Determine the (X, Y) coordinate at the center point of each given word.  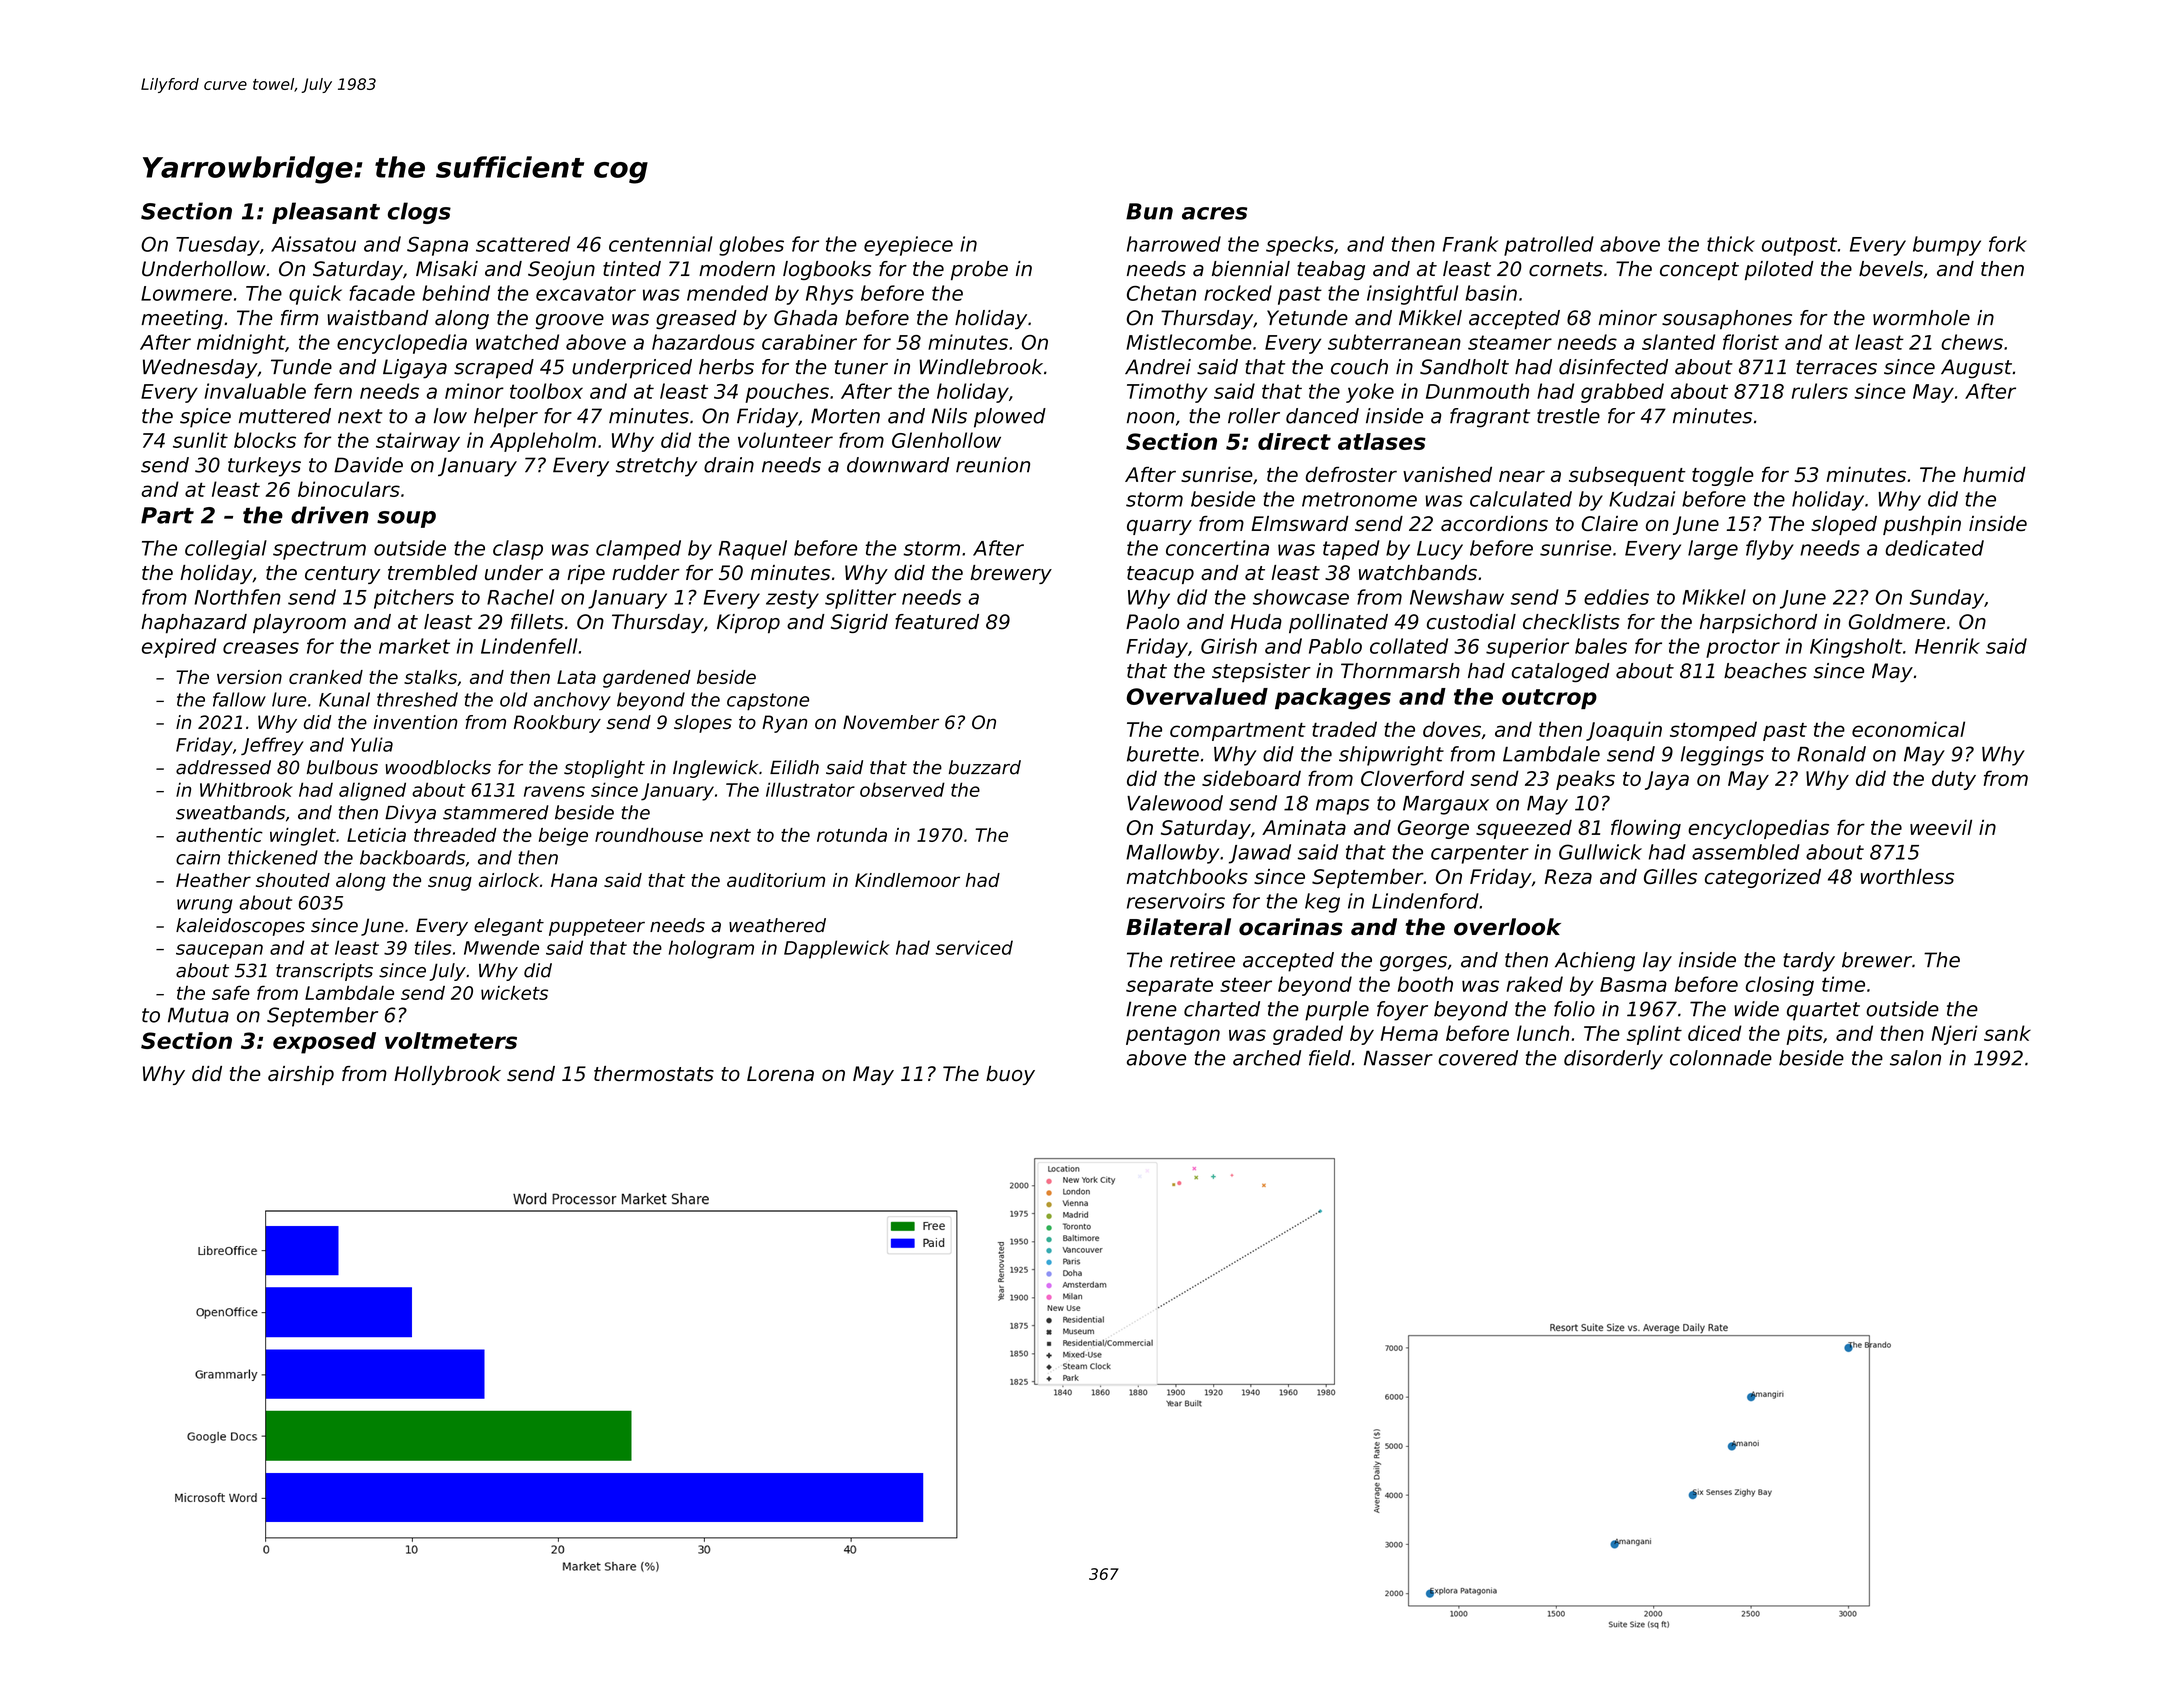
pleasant (326, 213)
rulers (1820, 391)
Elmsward (1300, 523)
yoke (1370, 393)
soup (406, 519)
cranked (326, 677)
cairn (198, 857)
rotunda (852, 835)
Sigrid (859, 623)
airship (301, 1075)
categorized (1763, 878)
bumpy (1947, 246)
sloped (1844, 525)
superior (1527, 648)
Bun (1149, 211)
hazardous (703, 342)
